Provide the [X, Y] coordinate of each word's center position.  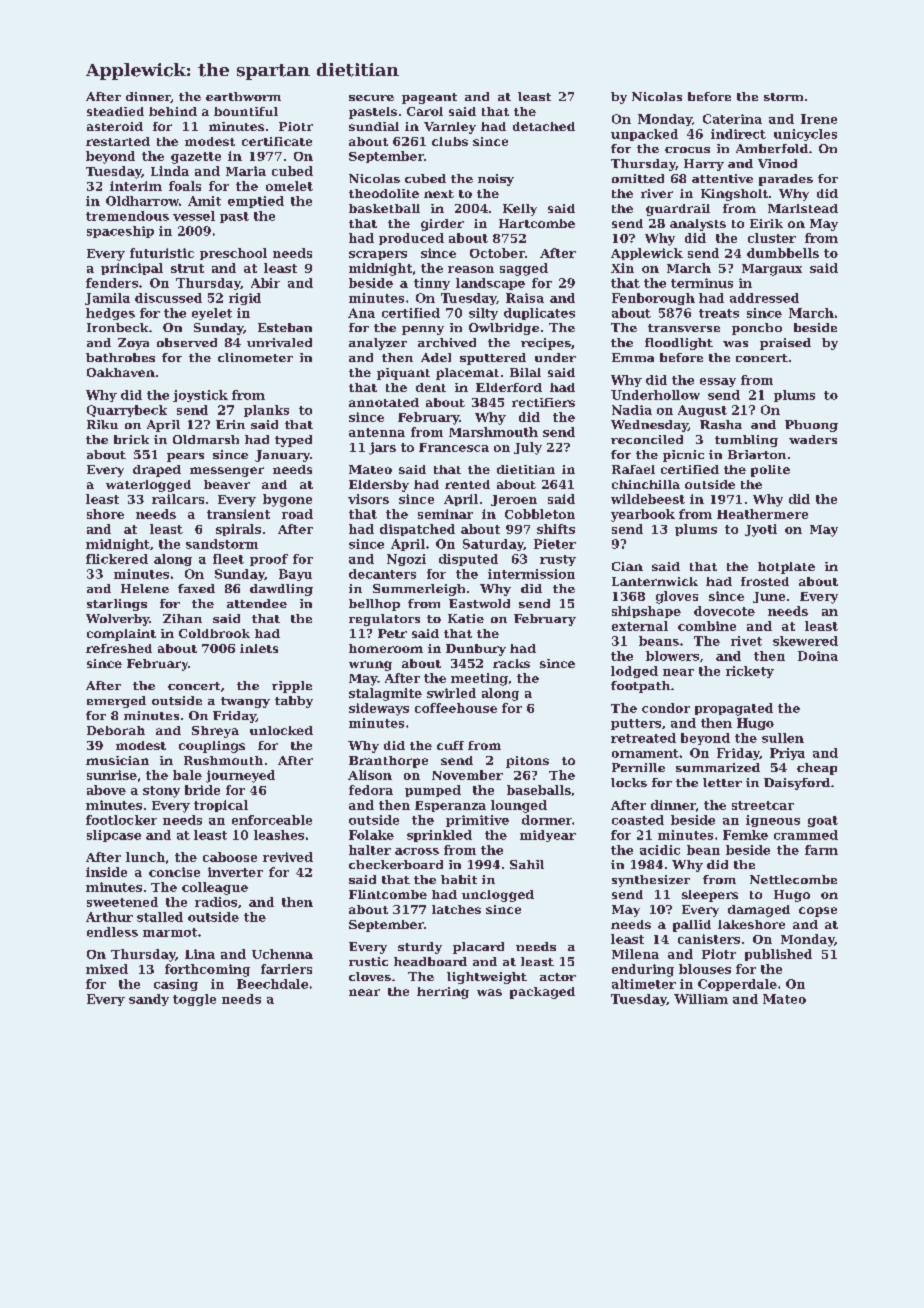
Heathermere [762, 514]
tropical [221, 806]
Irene [819, 119]
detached [544, 126]
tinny [432, 284]
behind [173, 111]
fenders [112, 283]
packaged [542, 993]
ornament [645, 753]
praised [785, 344]
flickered [117, 559]
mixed [107, 969]
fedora [371, 790]
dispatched [417, 530]
